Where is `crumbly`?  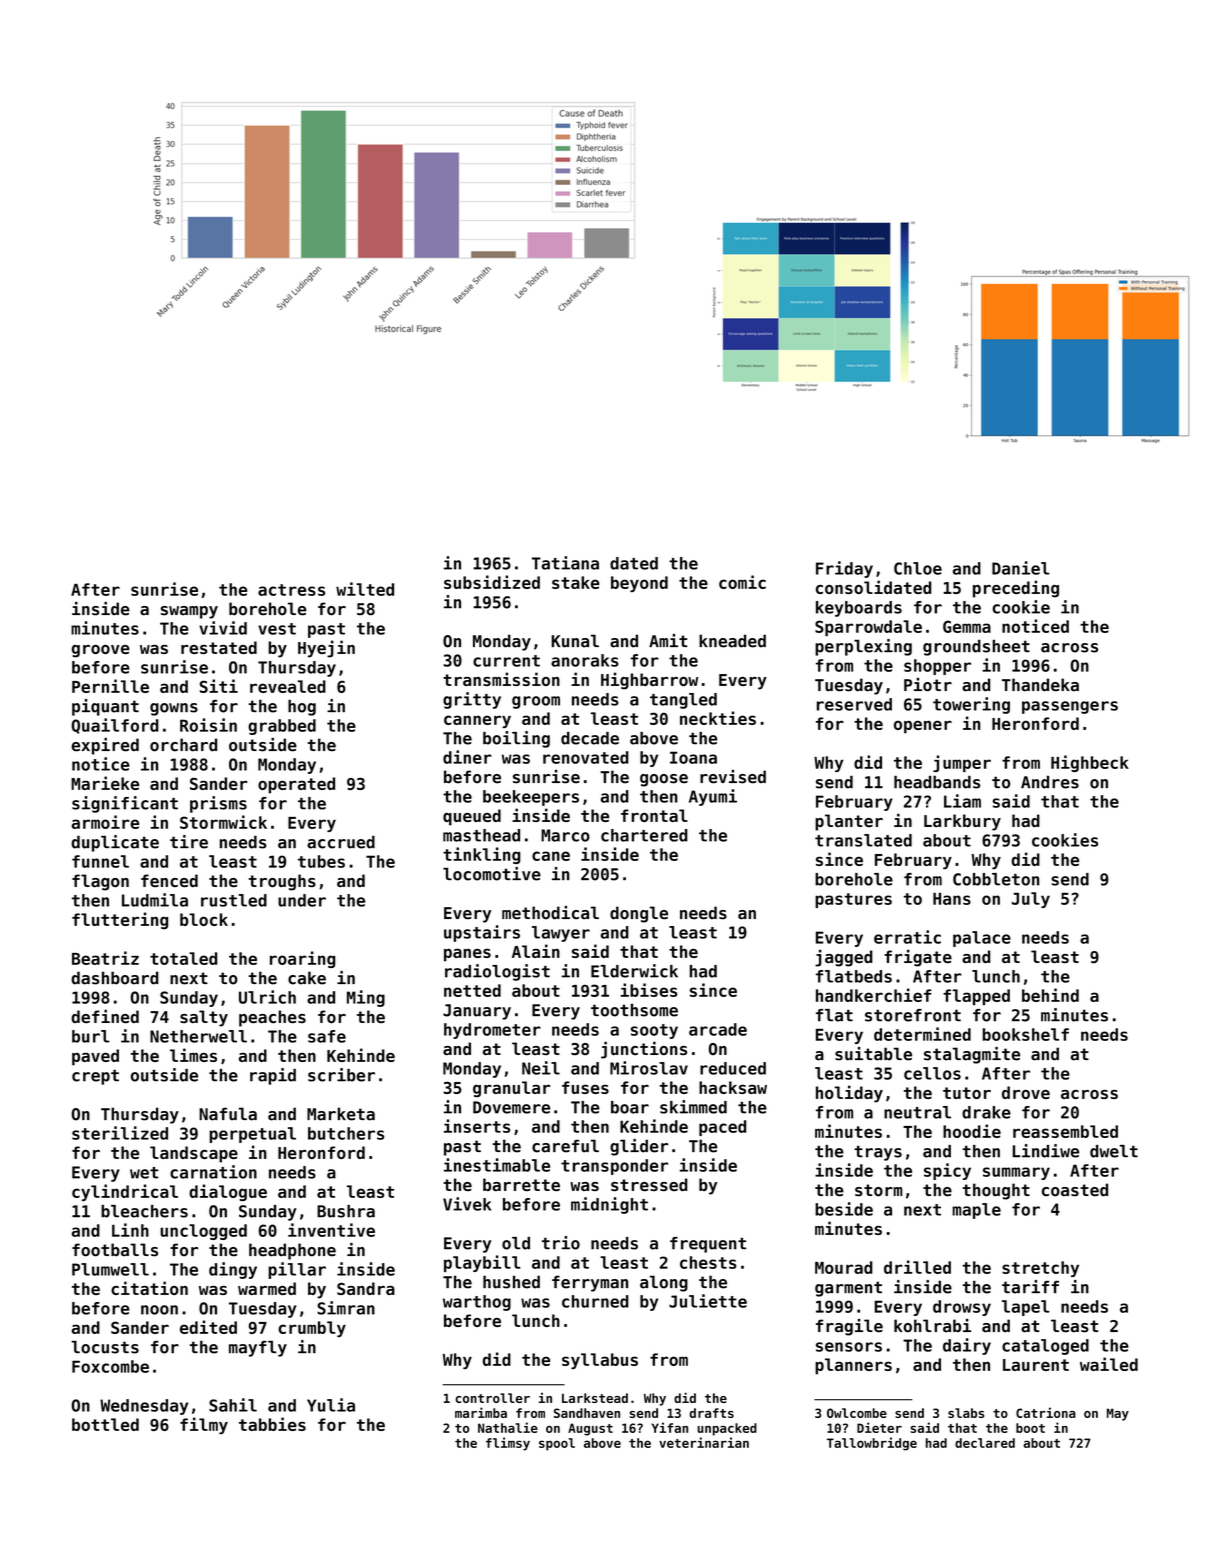
crumbly is located at coordinates (312, 1329).
